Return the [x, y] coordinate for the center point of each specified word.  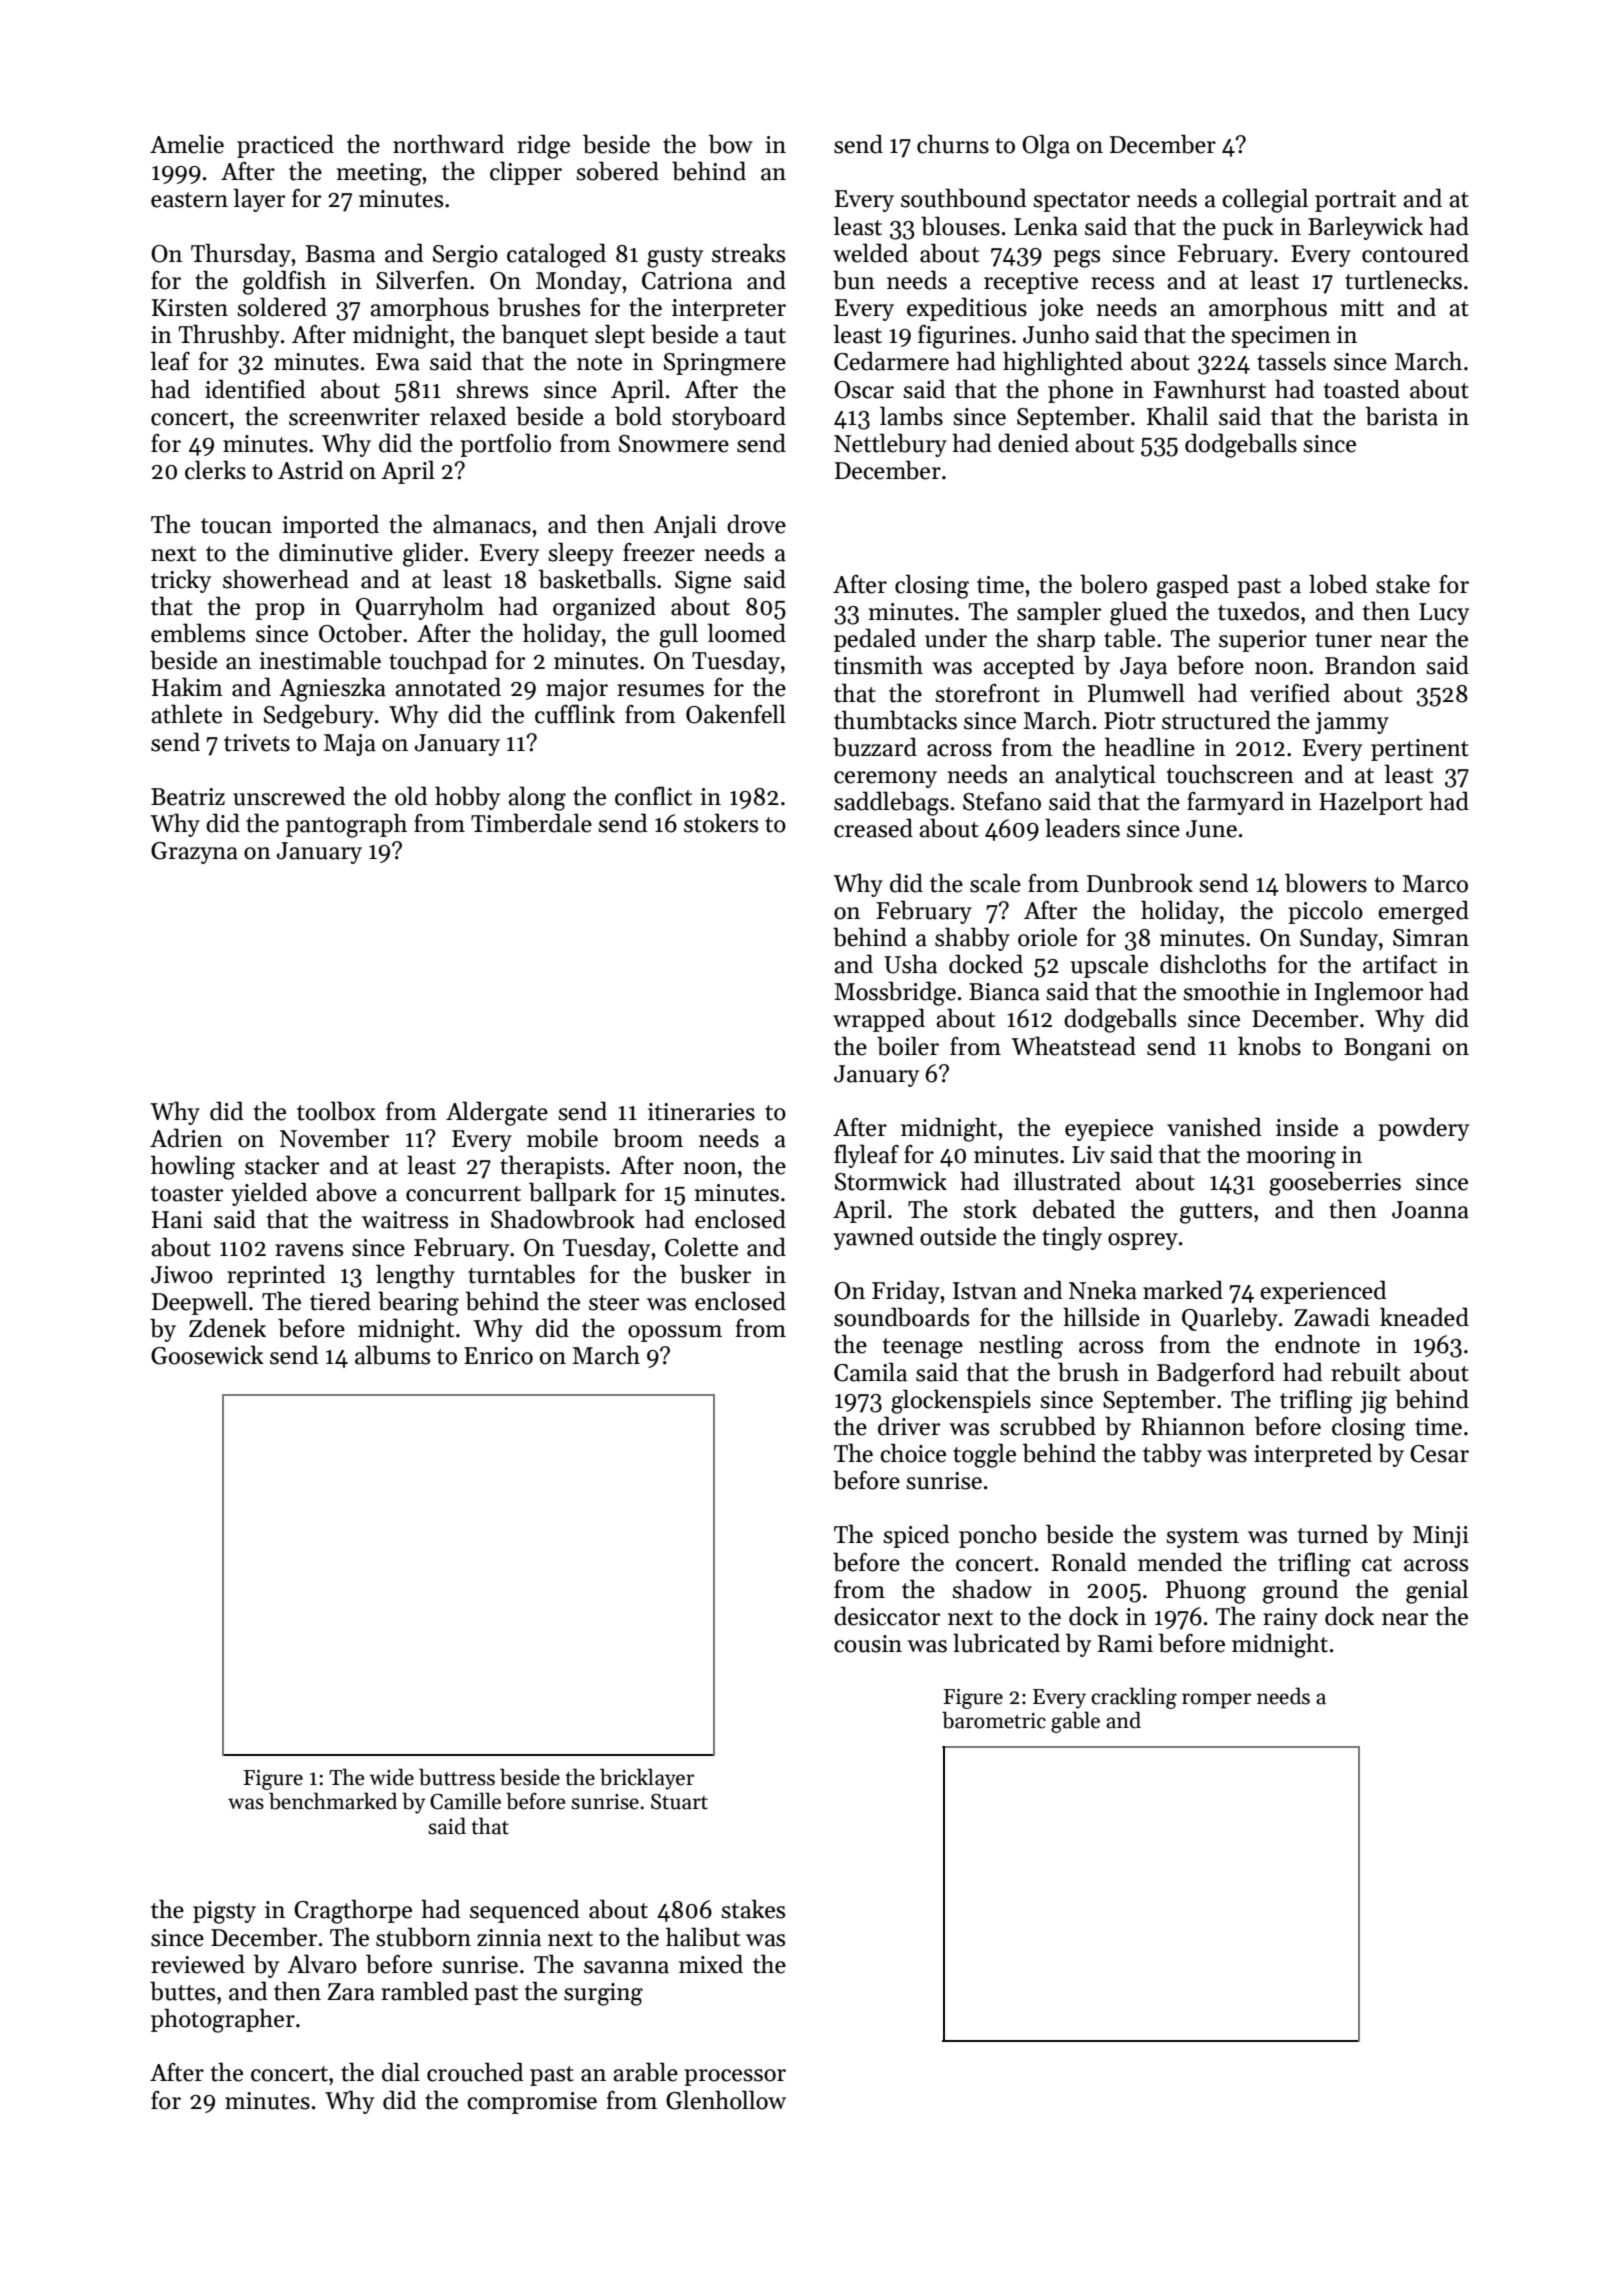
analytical [1105, 776]
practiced [285, 146]
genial [1437, 1591]
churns [953, 144]
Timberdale [531, 823]
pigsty [224, 1912]
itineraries [701, 1112]
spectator [1081, 202]
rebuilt [1366, 1372]
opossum [675, 1333]
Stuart [679, 1802]
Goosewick [207, 1355]
